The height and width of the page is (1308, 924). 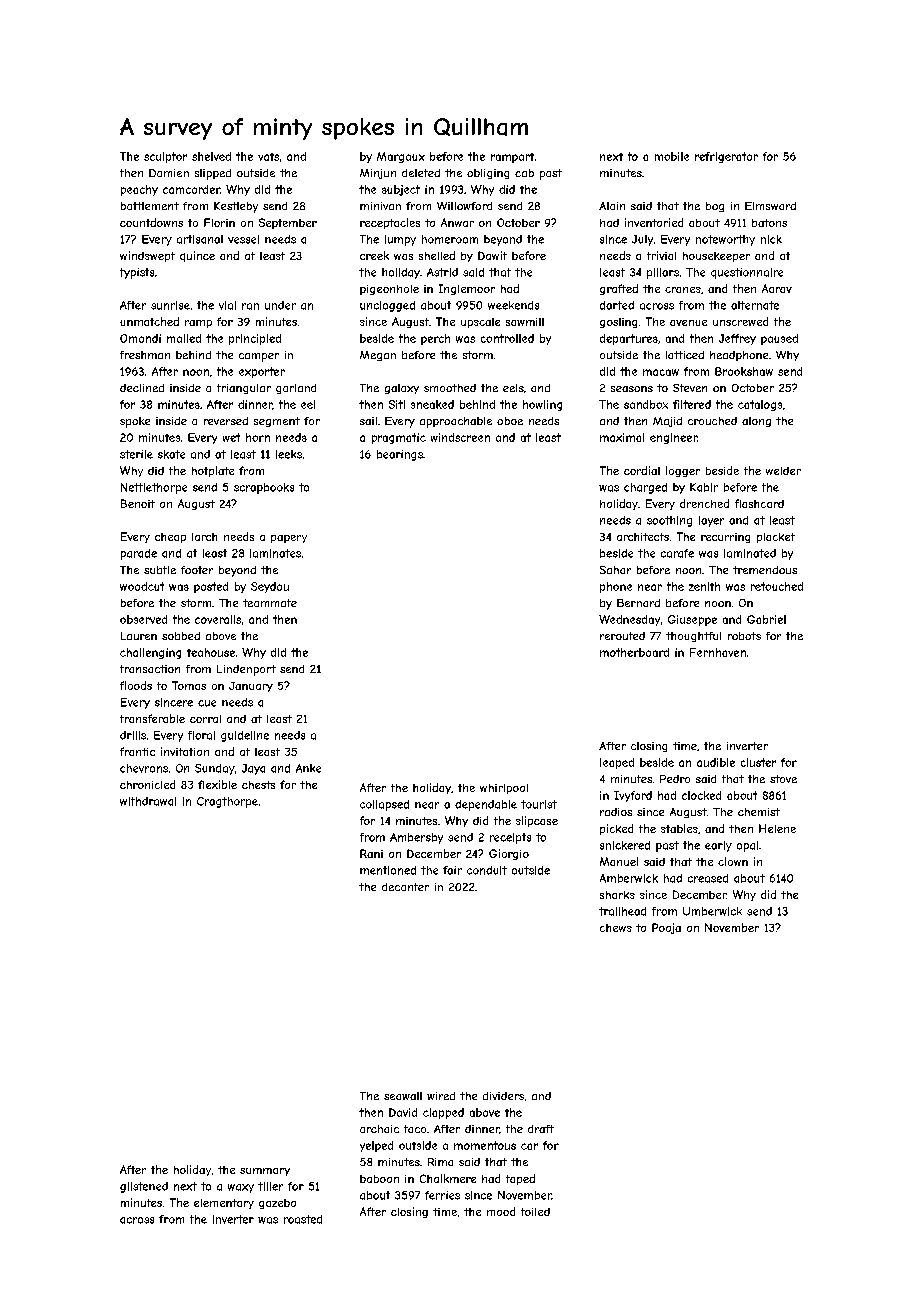 I want to click on Helene, so click(x=777, y=828).
